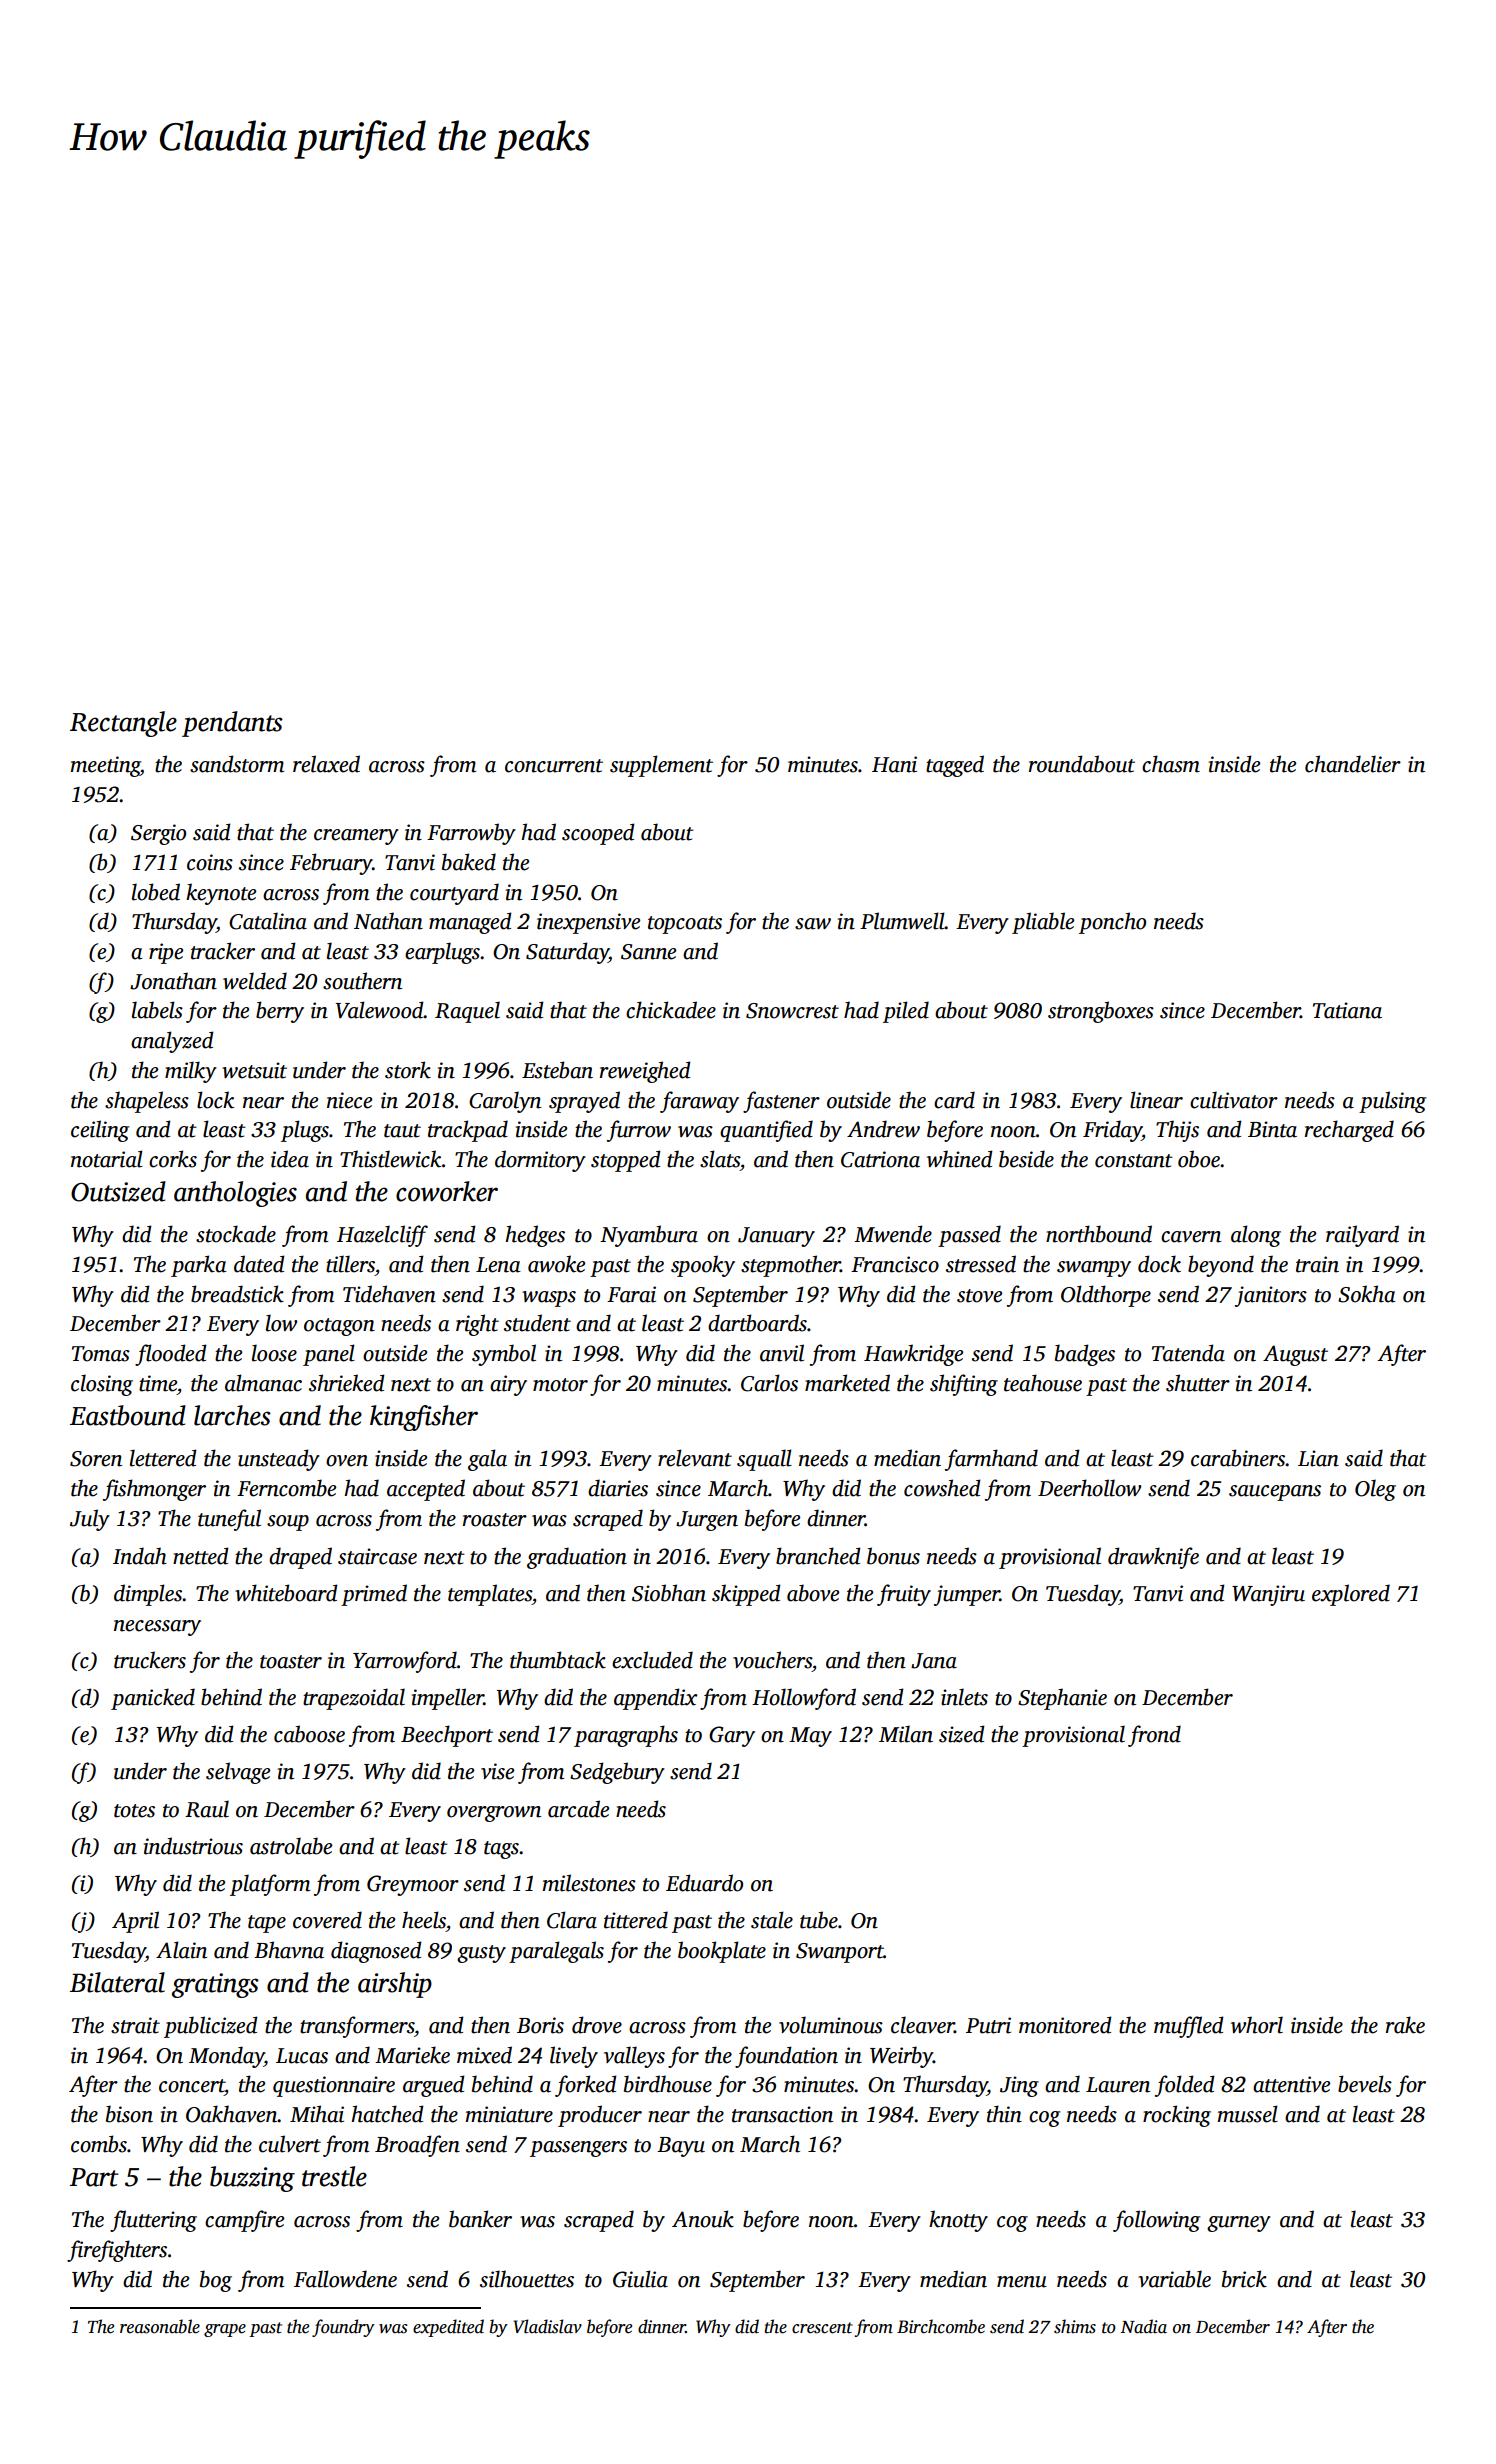 The width and height of the page is (1496, 2464). What do you see at coordinates (101, 1354) in the page?
I see `Tomas` at bounding box center [101, 1354].
